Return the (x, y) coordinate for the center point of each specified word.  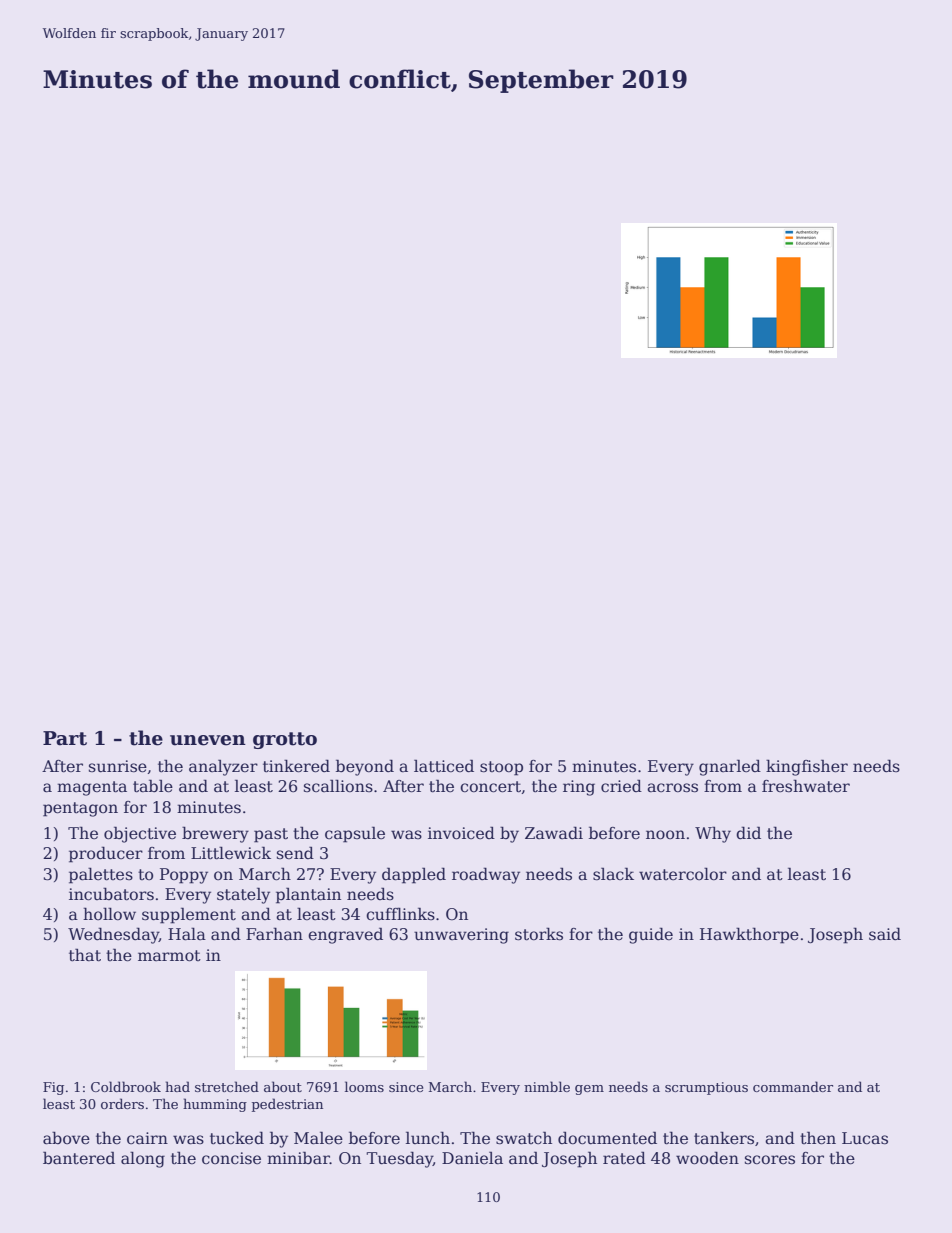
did (748, 832)
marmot (169, 956)
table (153, 786)
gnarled (730, 767)
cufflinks (400, 913)
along (143, 1159)
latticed (444, 766)
